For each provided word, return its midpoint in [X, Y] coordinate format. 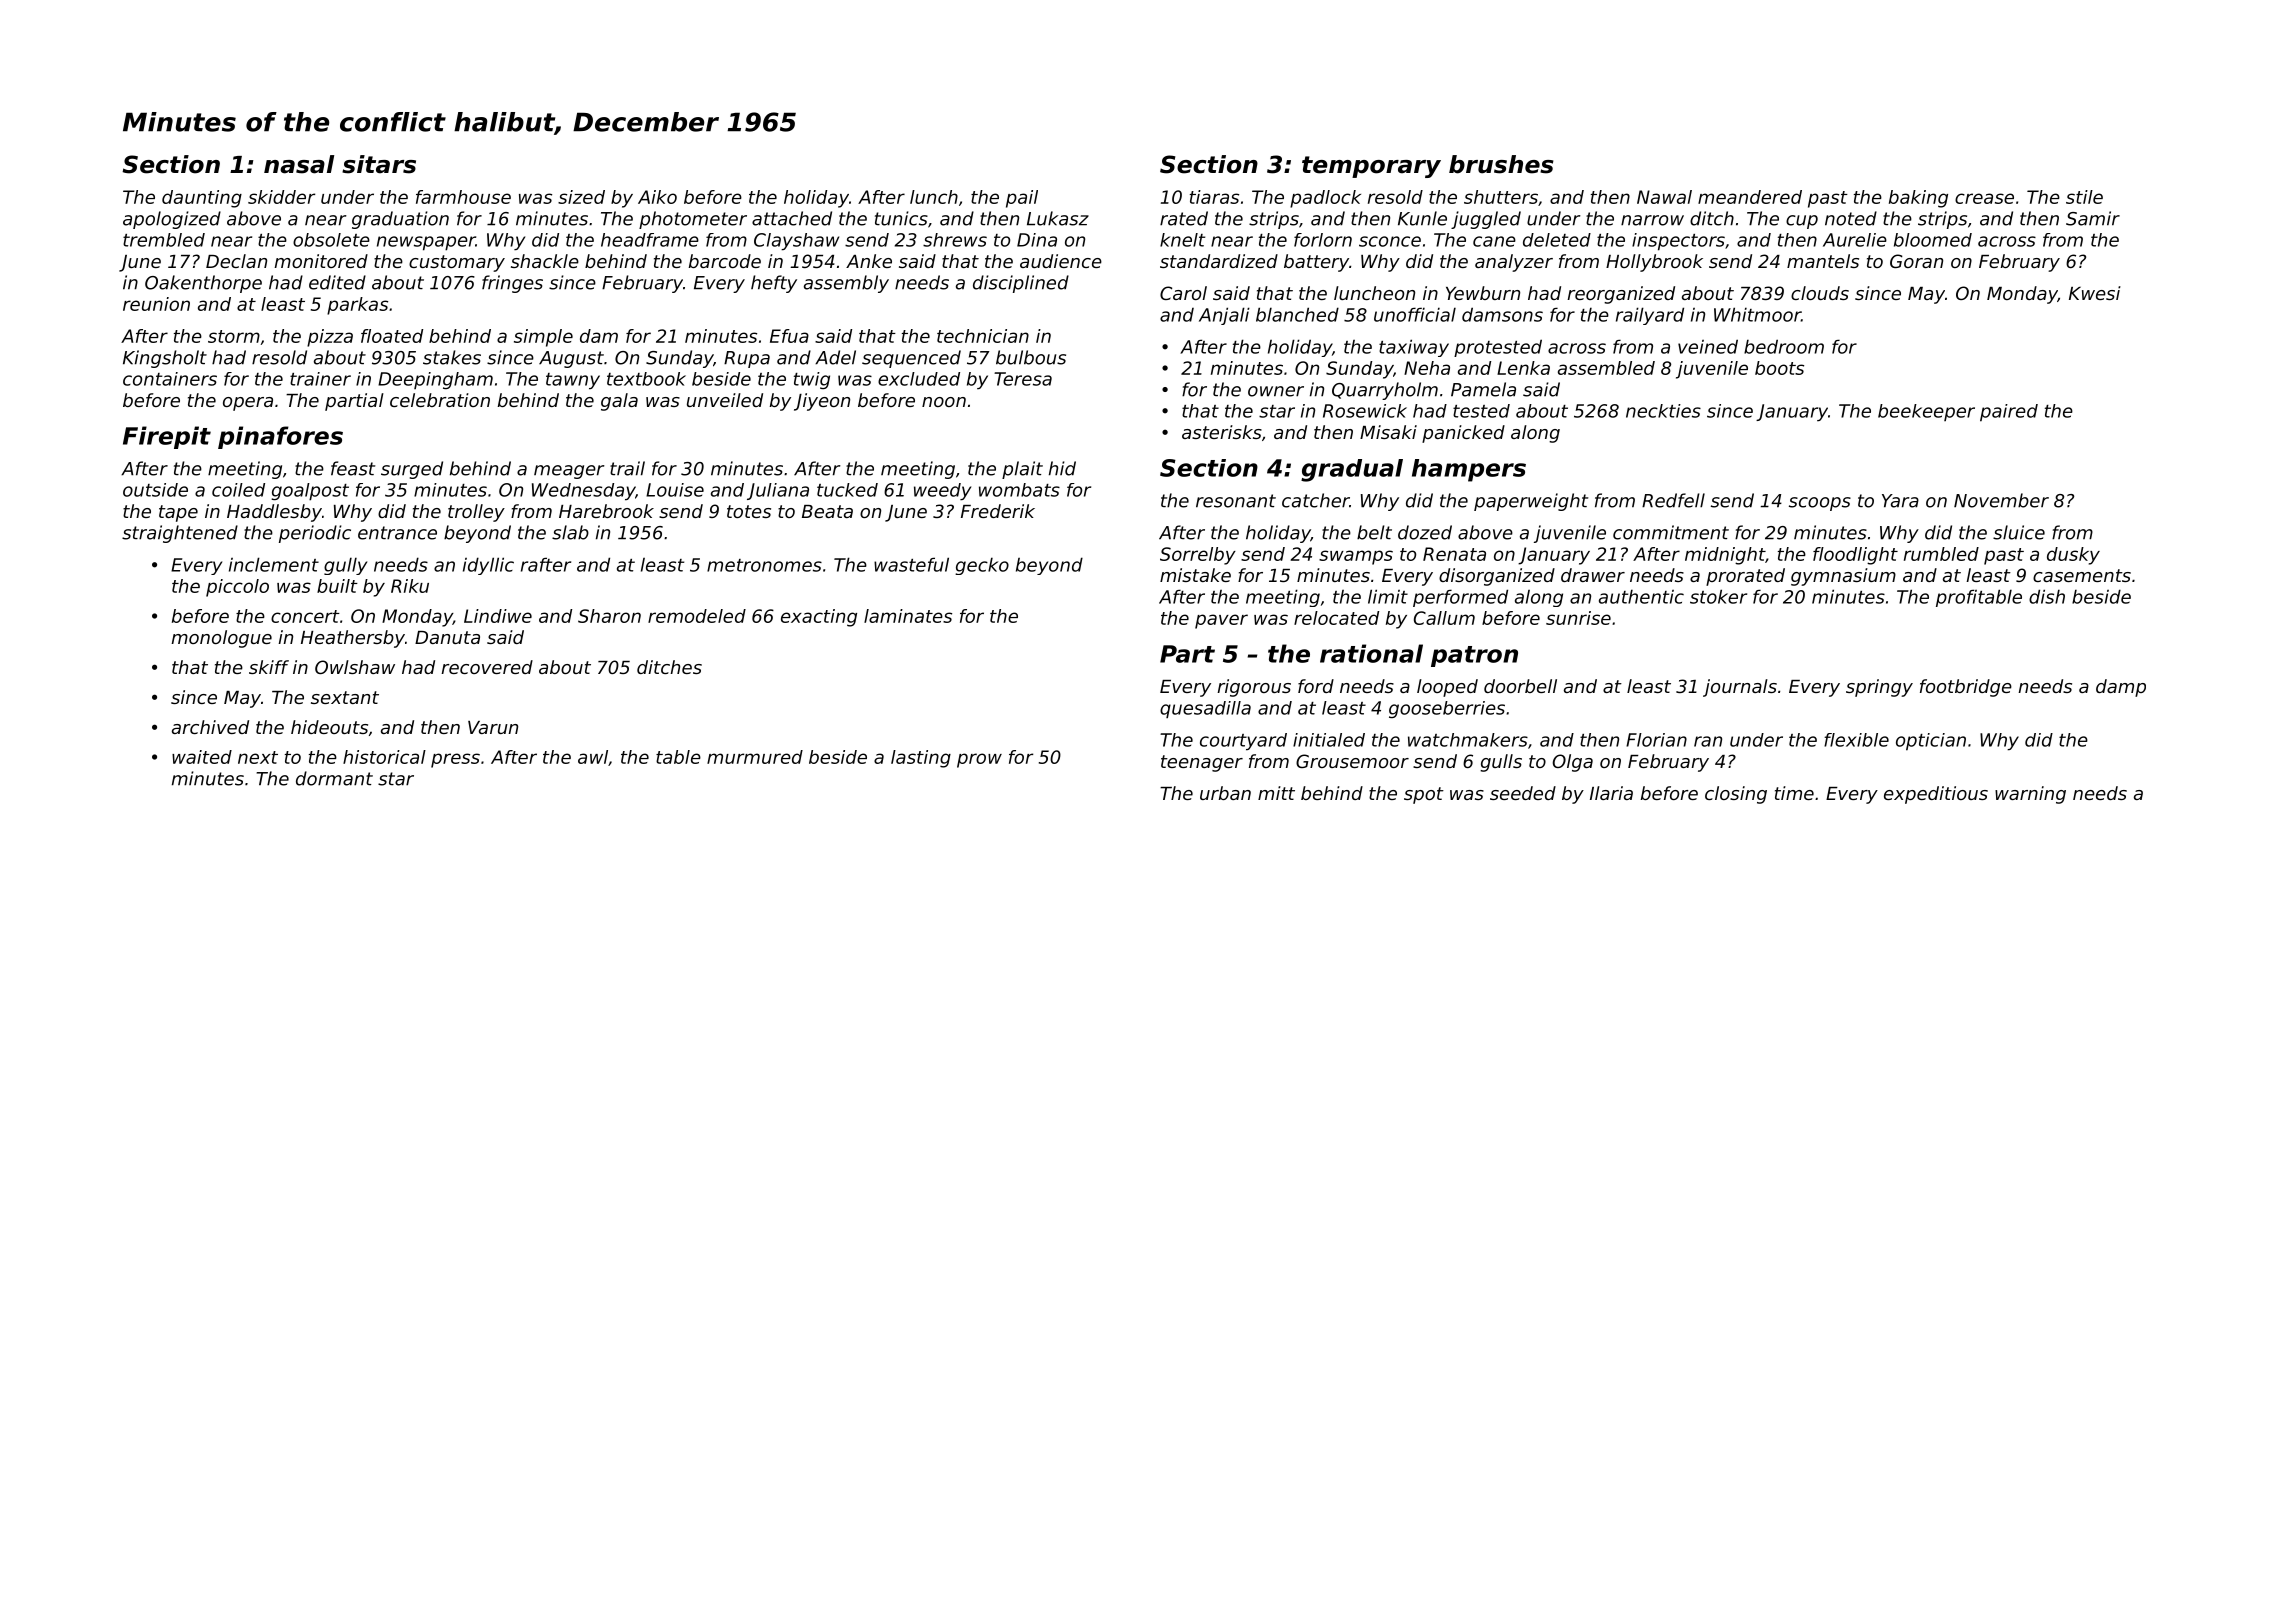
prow [979, 760]
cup [1802, 222]
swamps [1356, 557]
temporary [1371, 167]
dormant [334, 778]
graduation [400, 220]
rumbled [1941, 554]
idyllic [488, 566]
